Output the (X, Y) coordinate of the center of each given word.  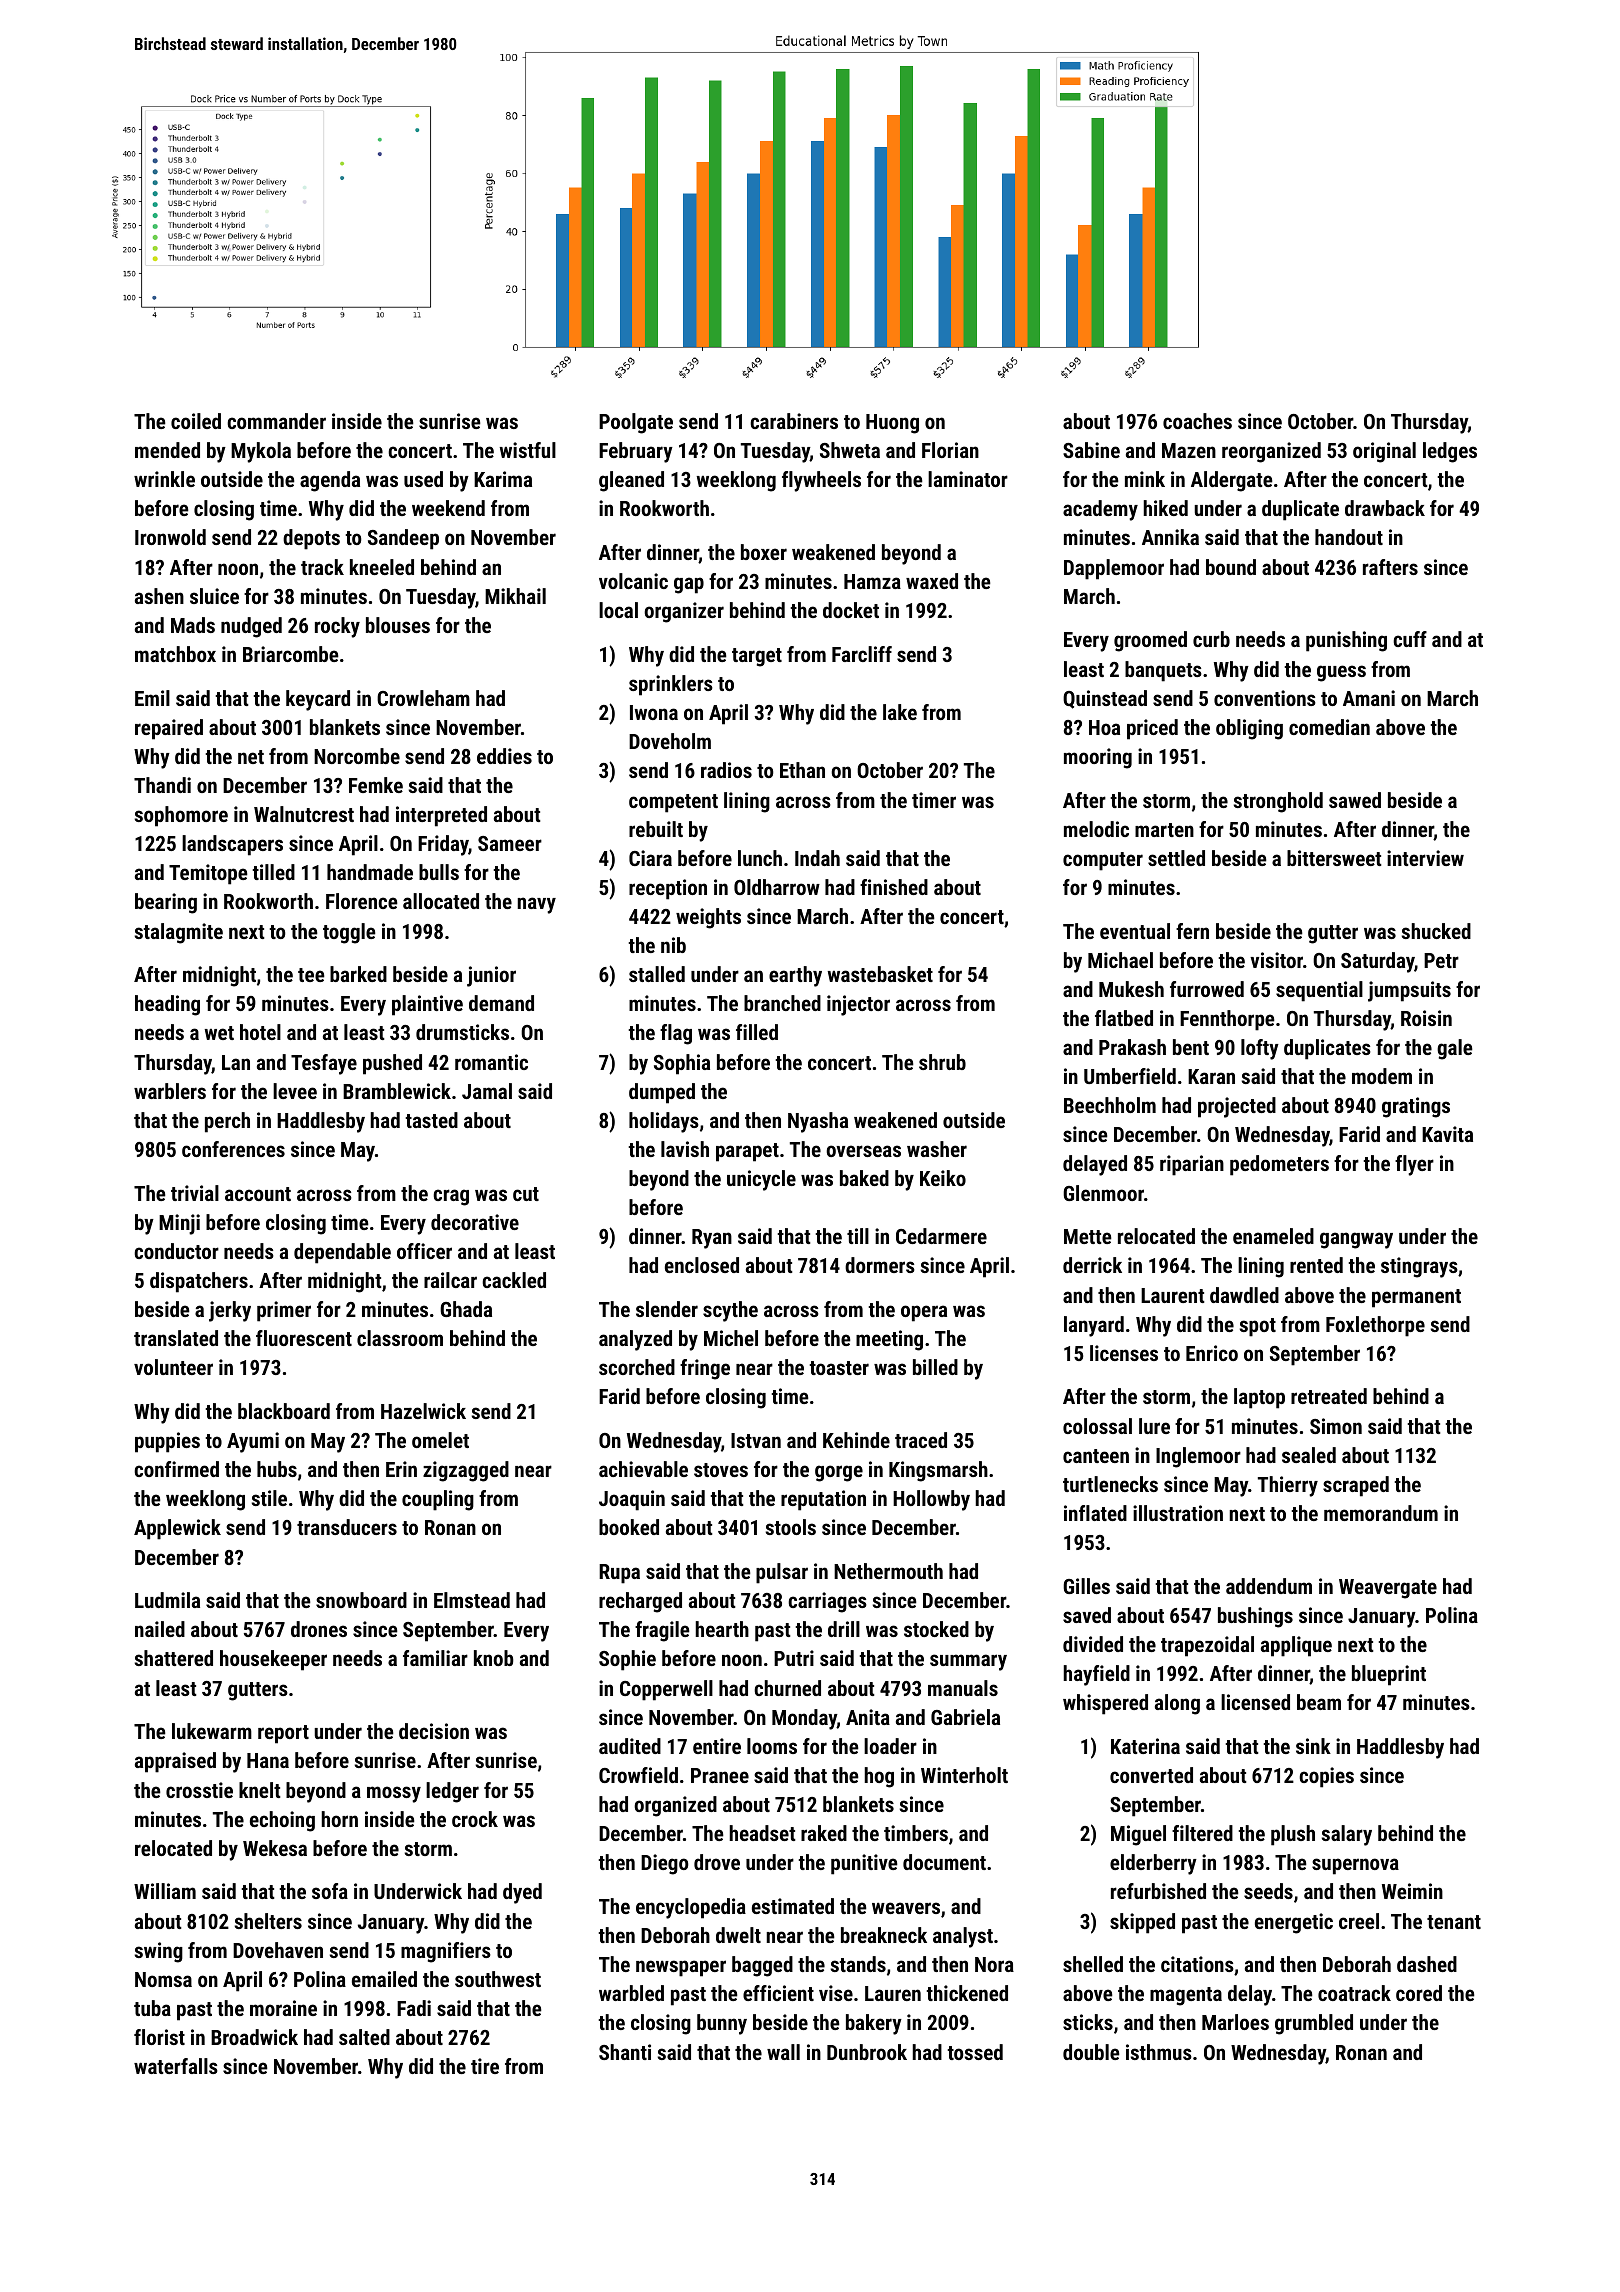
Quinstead (1105, 699)
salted (364, 2037)
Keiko (943, 1178)
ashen (159, 596)
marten (1164, 830)
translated (176, 1338)
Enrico (1212, 1353)
